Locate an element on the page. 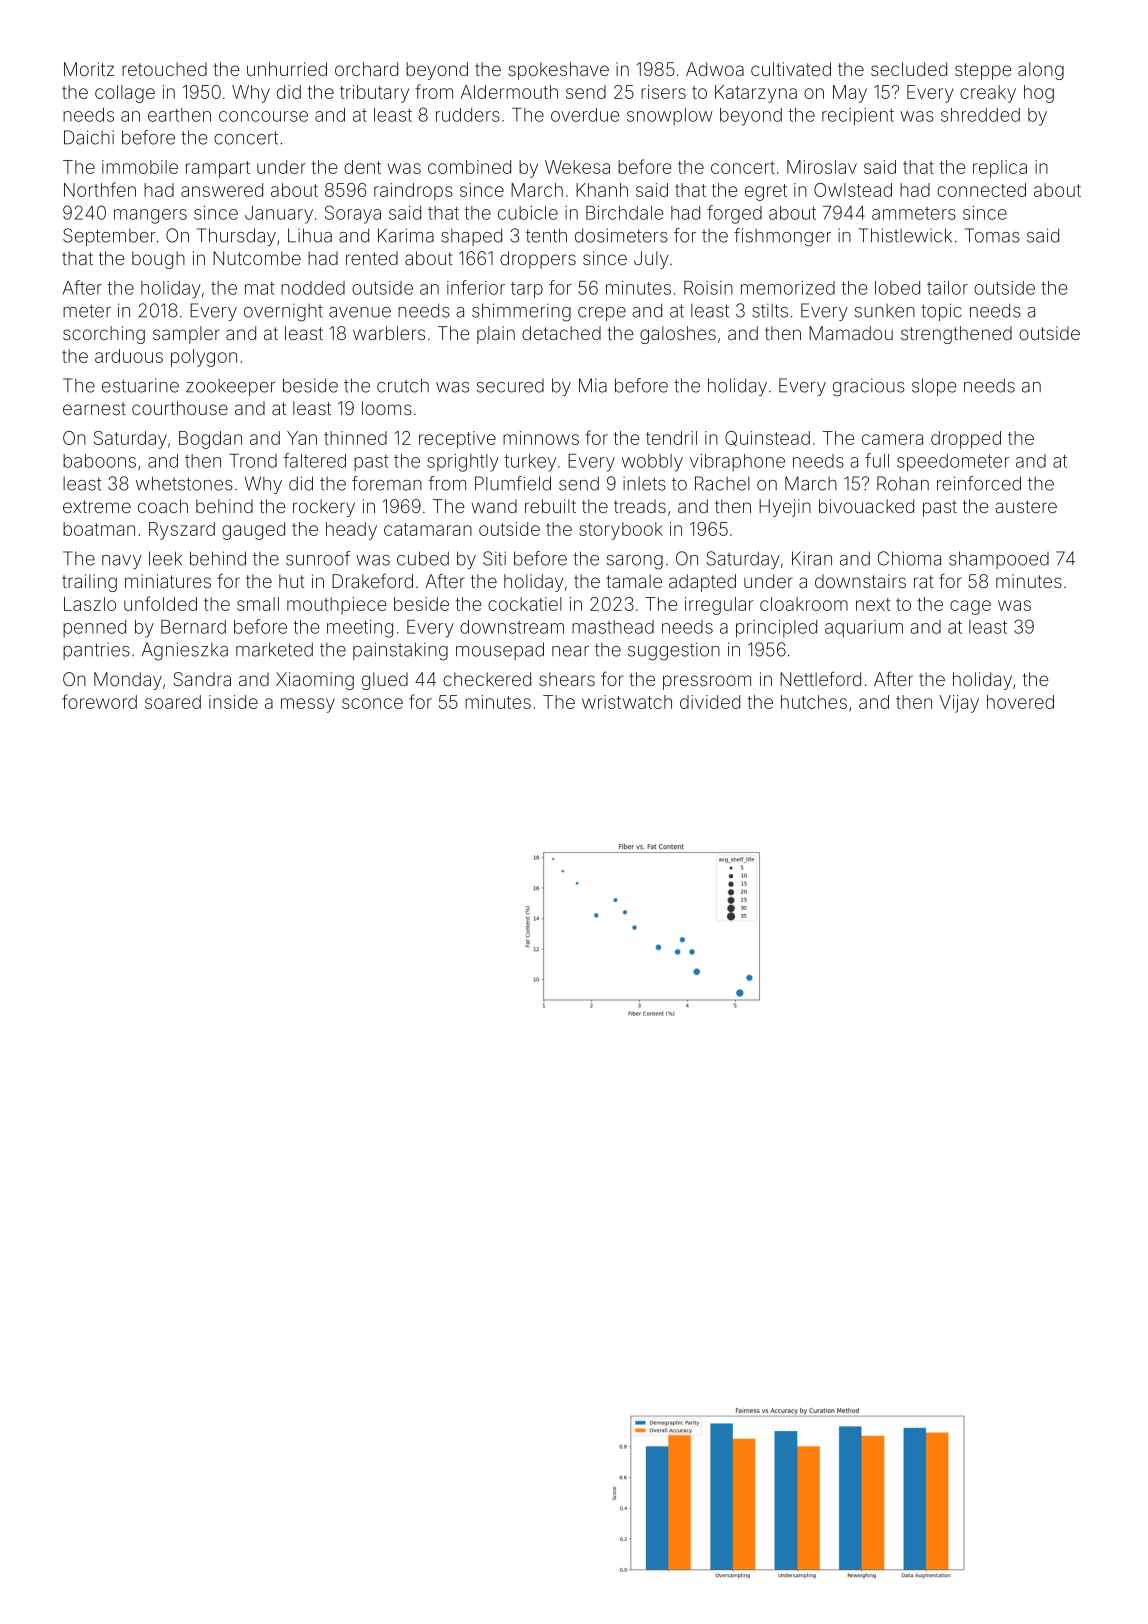  foreword is located at coordinates (99, 701).
